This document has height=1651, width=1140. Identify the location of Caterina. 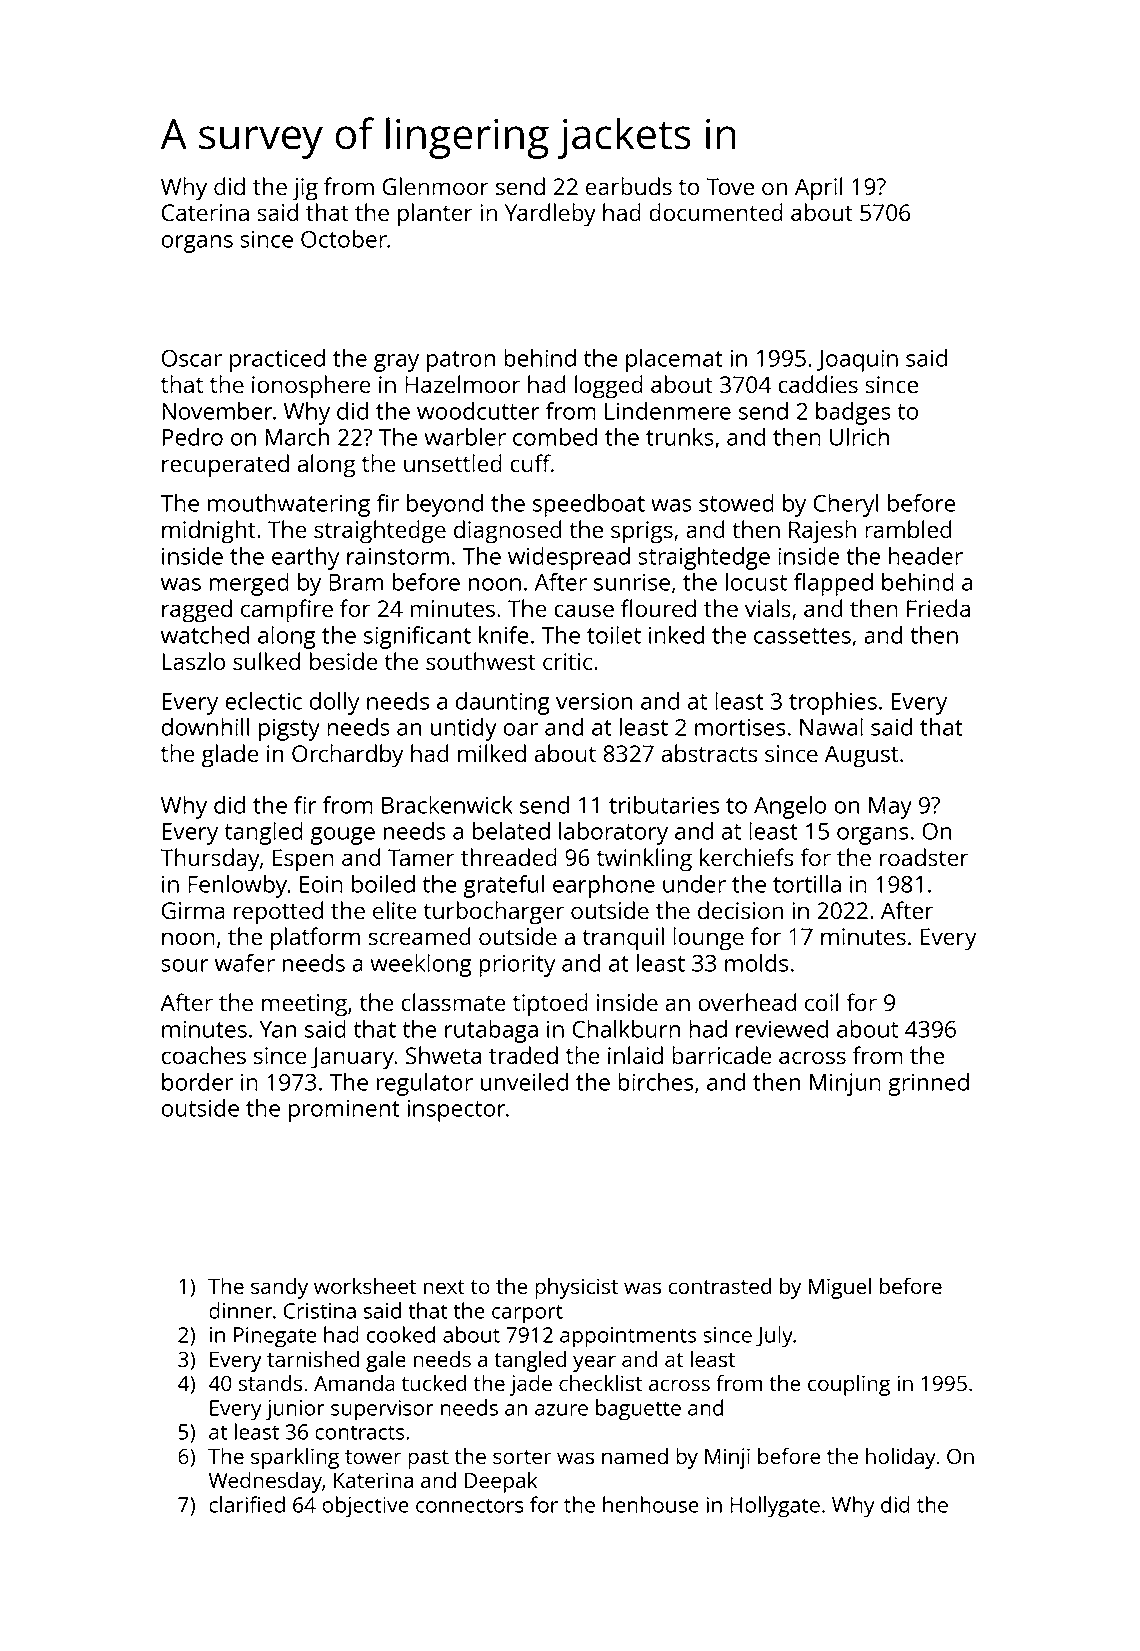
(205, 212).
